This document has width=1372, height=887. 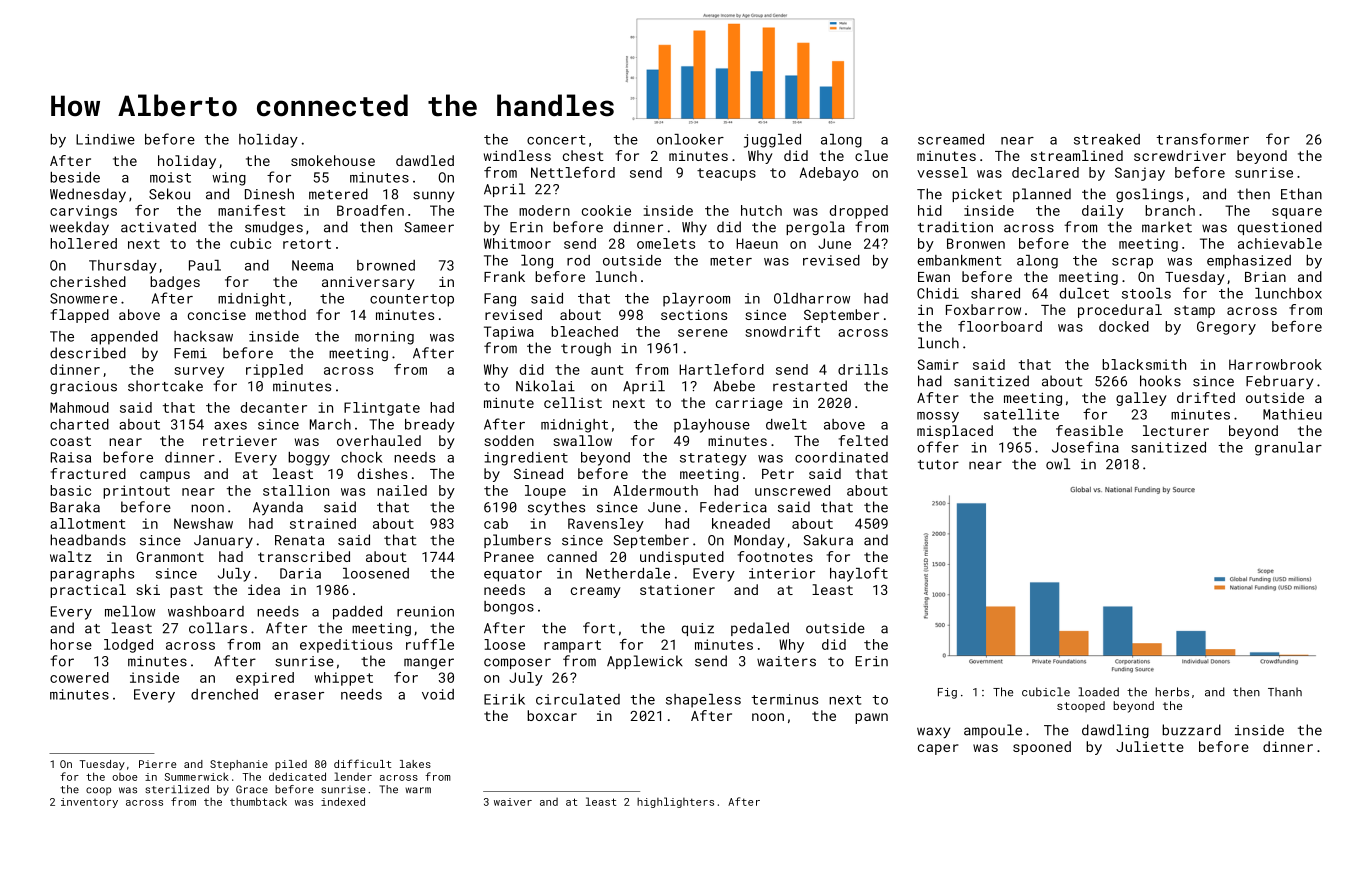 I want to click on cookie, so click(x=606, y=210).
